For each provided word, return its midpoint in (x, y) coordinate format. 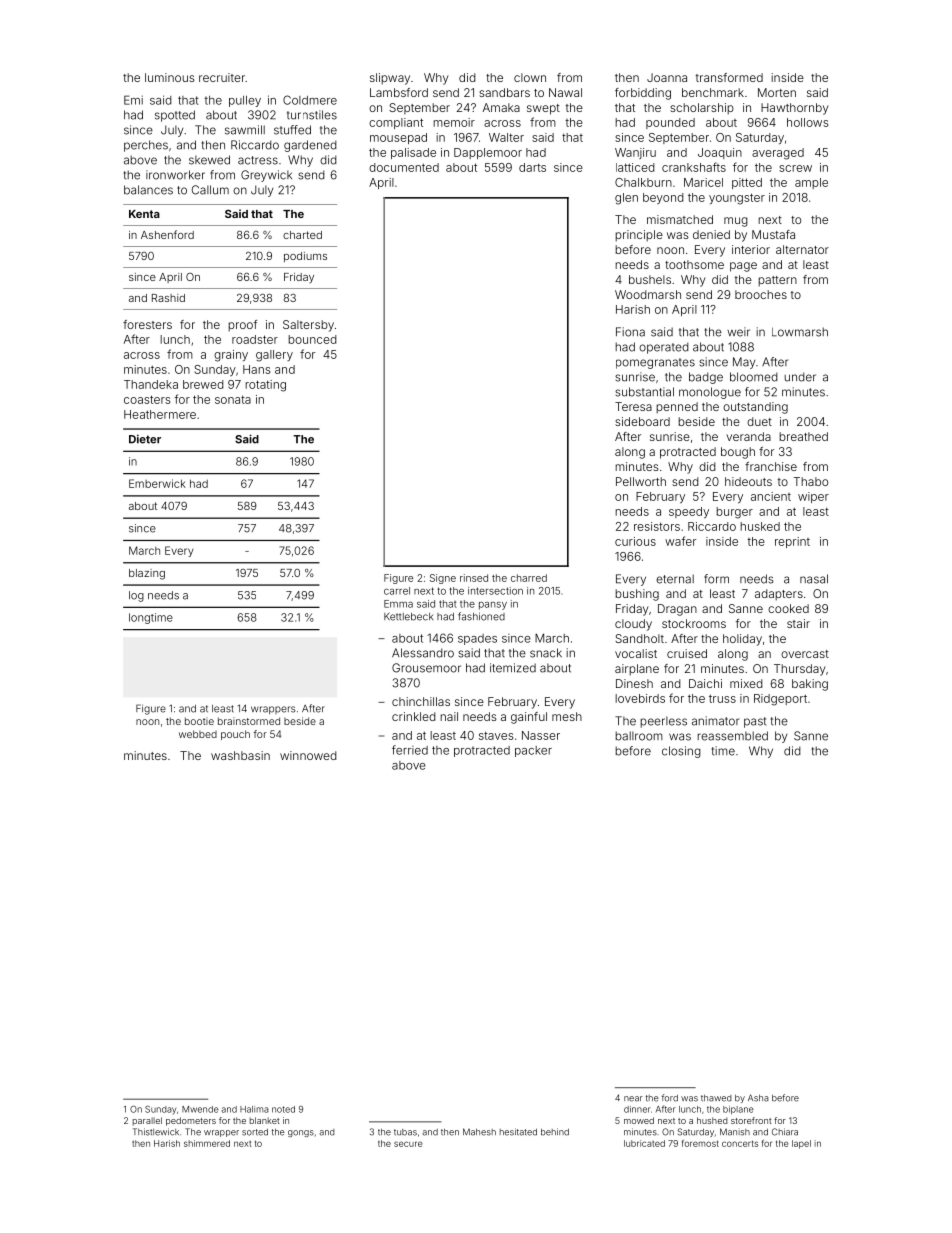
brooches (761, 294)
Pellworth (641, 481)
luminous (170, 77)
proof (242, 326)
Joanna (667, 77)
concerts (740, 1143)
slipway (390, 79)
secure (408, 1144)
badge (706, 378)
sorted (255, 1132)
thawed (716, 1098)
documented (404, 167)
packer (533, 751)
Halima (254, 1109)
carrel (397, 591)
